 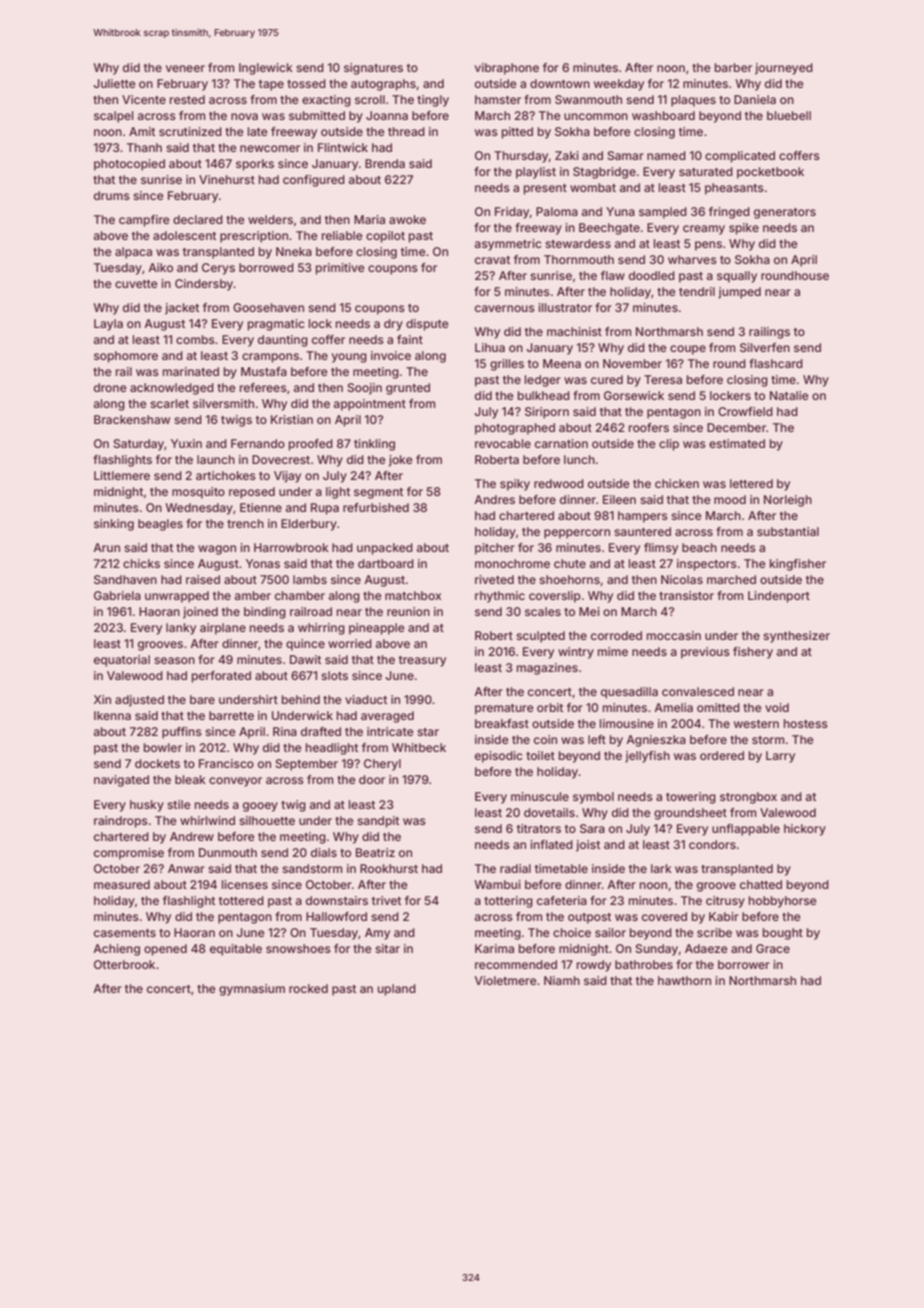 What do you see at coordinates (122, 661) in the screenshot?
I see `equatorial` at bounding box center [122, 661].
